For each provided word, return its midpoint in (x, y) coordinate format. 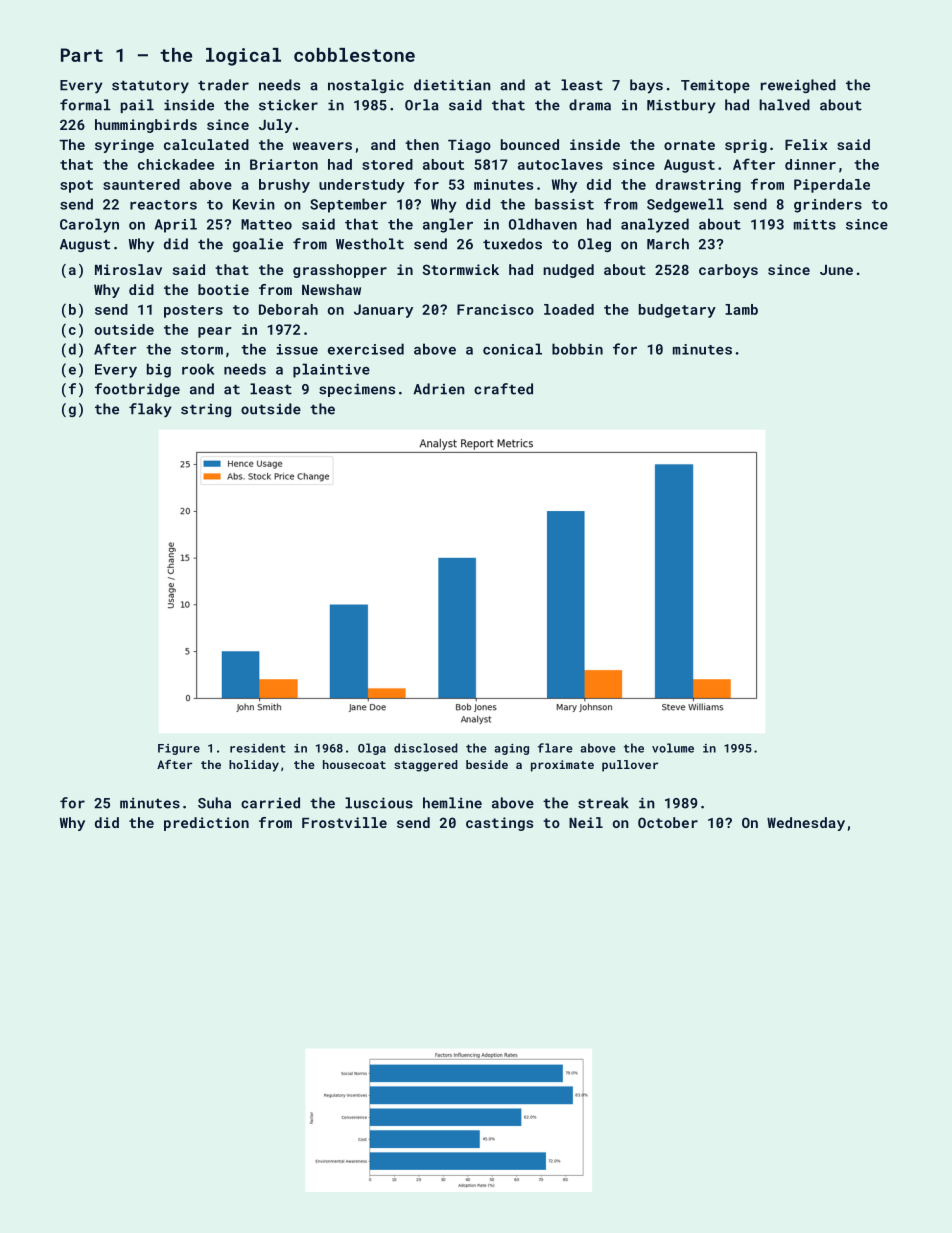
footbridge (137, 390)
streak (603, 803)
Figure (179, 749)
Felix (806, 144)
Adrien (439, 389)
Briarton (284, 164)
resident (258, 748)
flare (555, 748)
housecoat (354, 764)
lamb (741, 309)
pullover (630, 766)
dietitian (452, 85)
